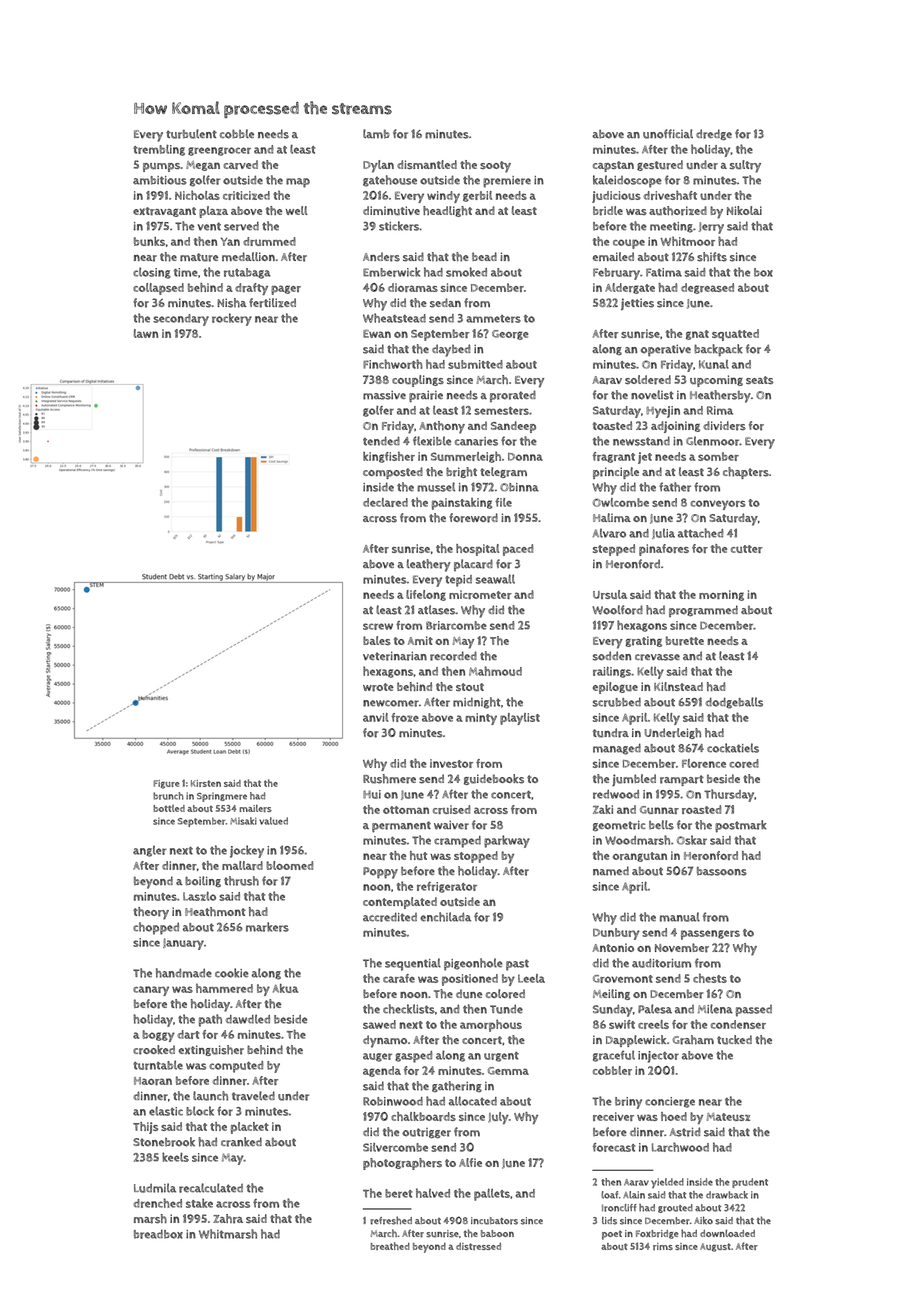 This screenshot has height=1316, width=908. What do you see at coordinates (247, 851) in the screenshot?
I see `jockey` at bounding box center [247, 851].
